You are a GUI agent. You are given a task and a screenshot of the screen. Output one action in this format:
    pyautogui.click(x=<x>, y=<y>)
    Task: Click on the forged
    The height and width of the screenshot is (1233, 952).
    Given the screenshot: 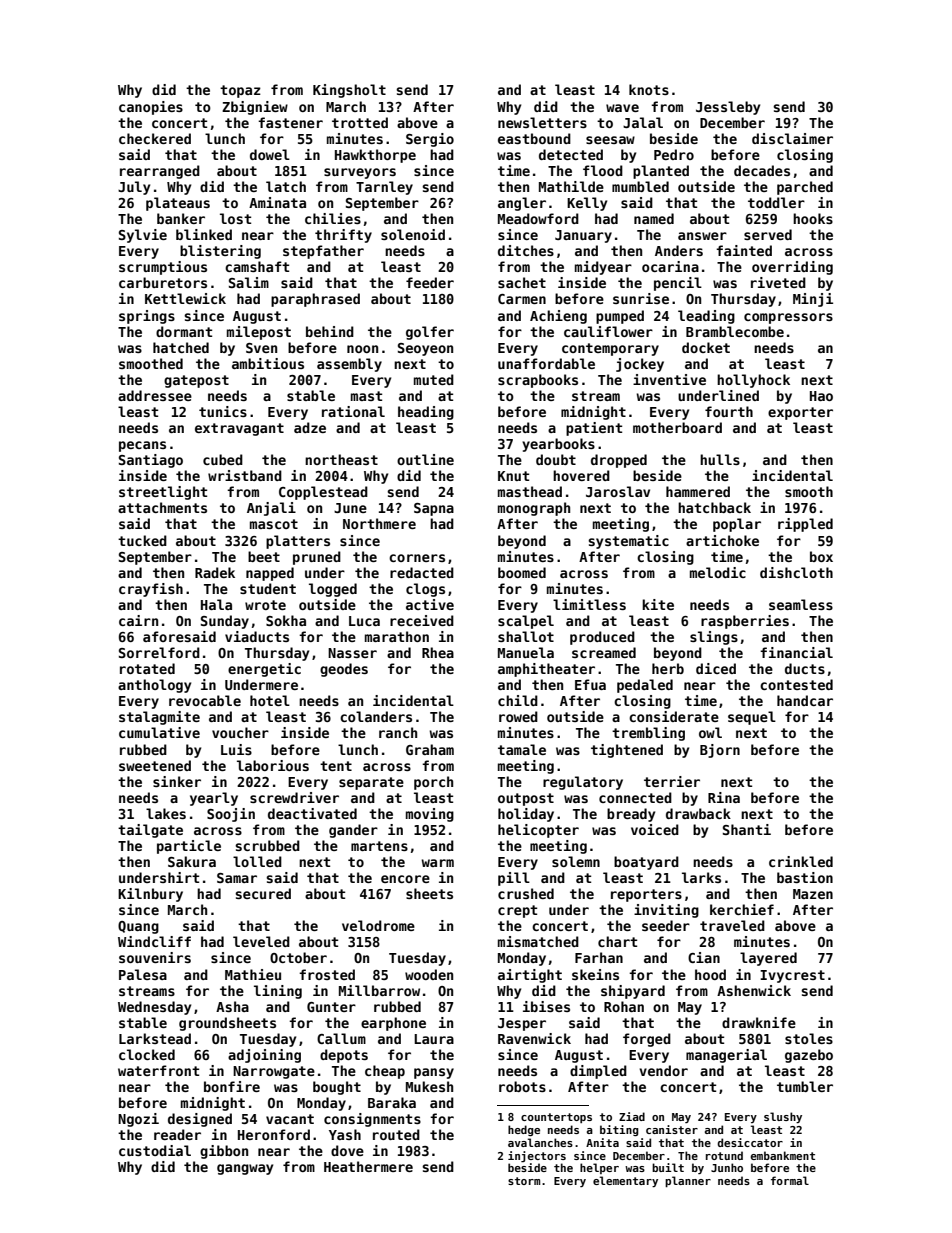 What is the action you would take?
    pyautogui.click(x=647, y=1040)
